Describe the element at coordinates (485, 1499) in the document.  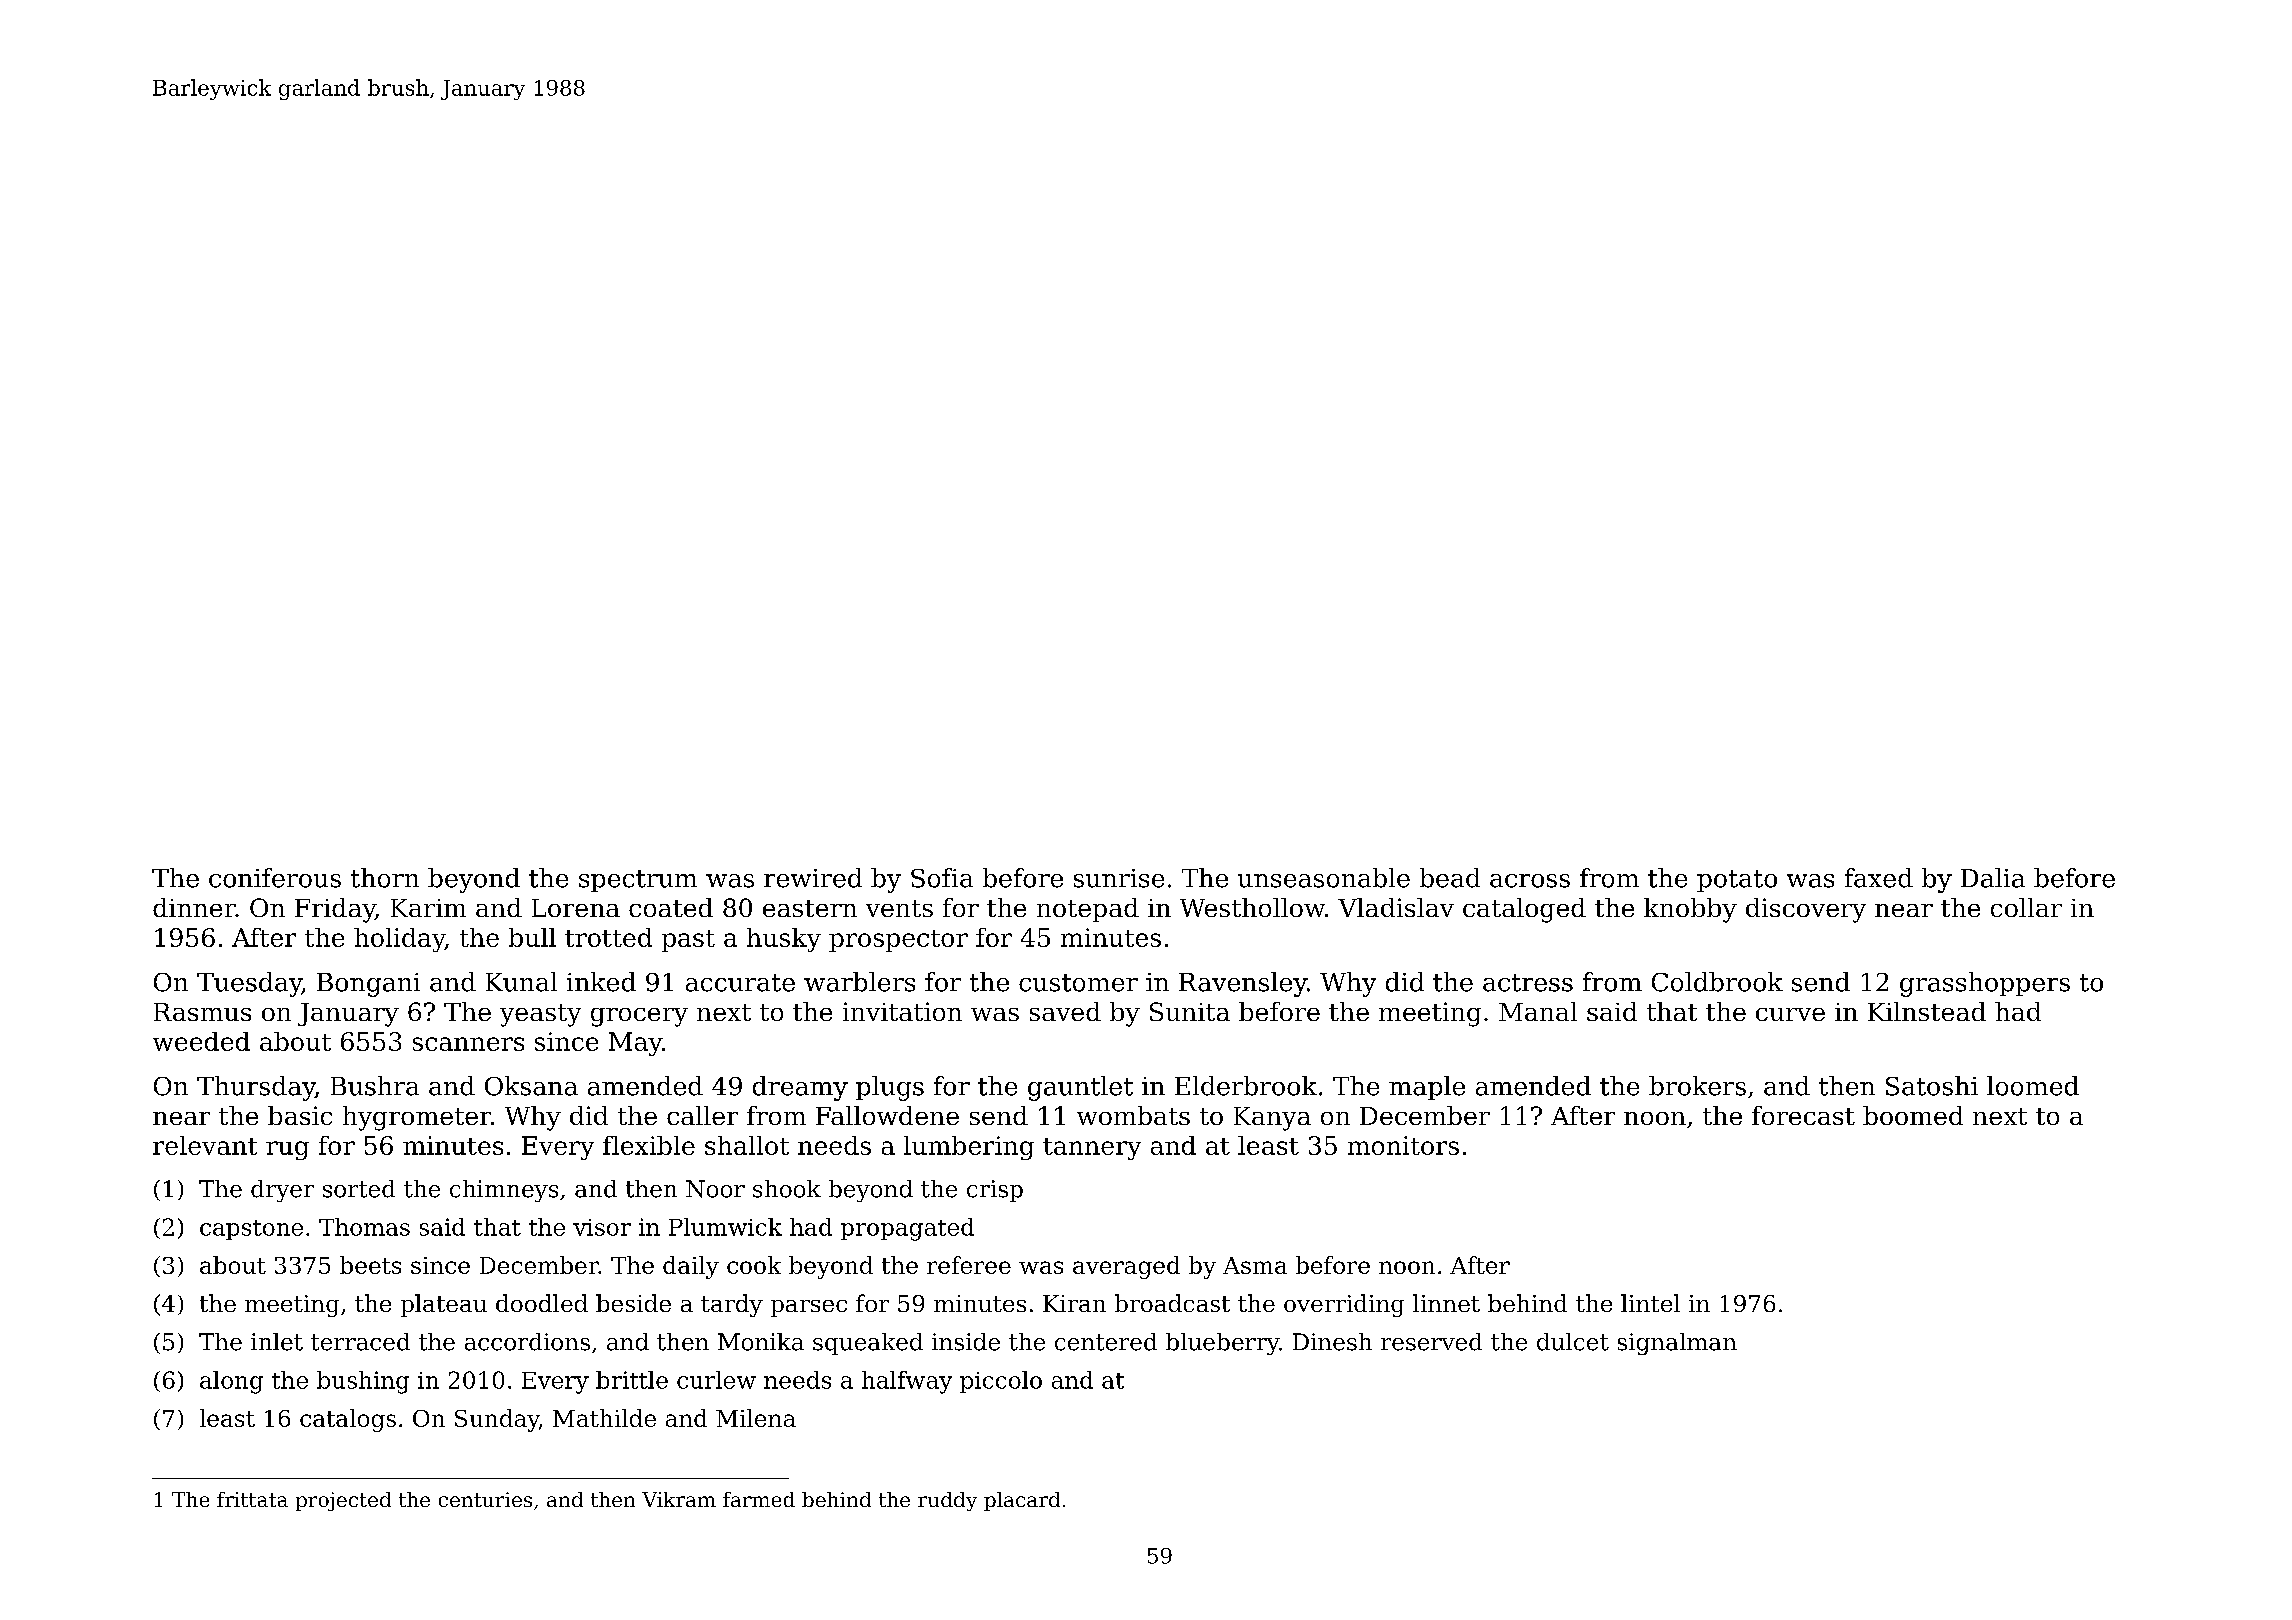
I see `centuries` at that location.
